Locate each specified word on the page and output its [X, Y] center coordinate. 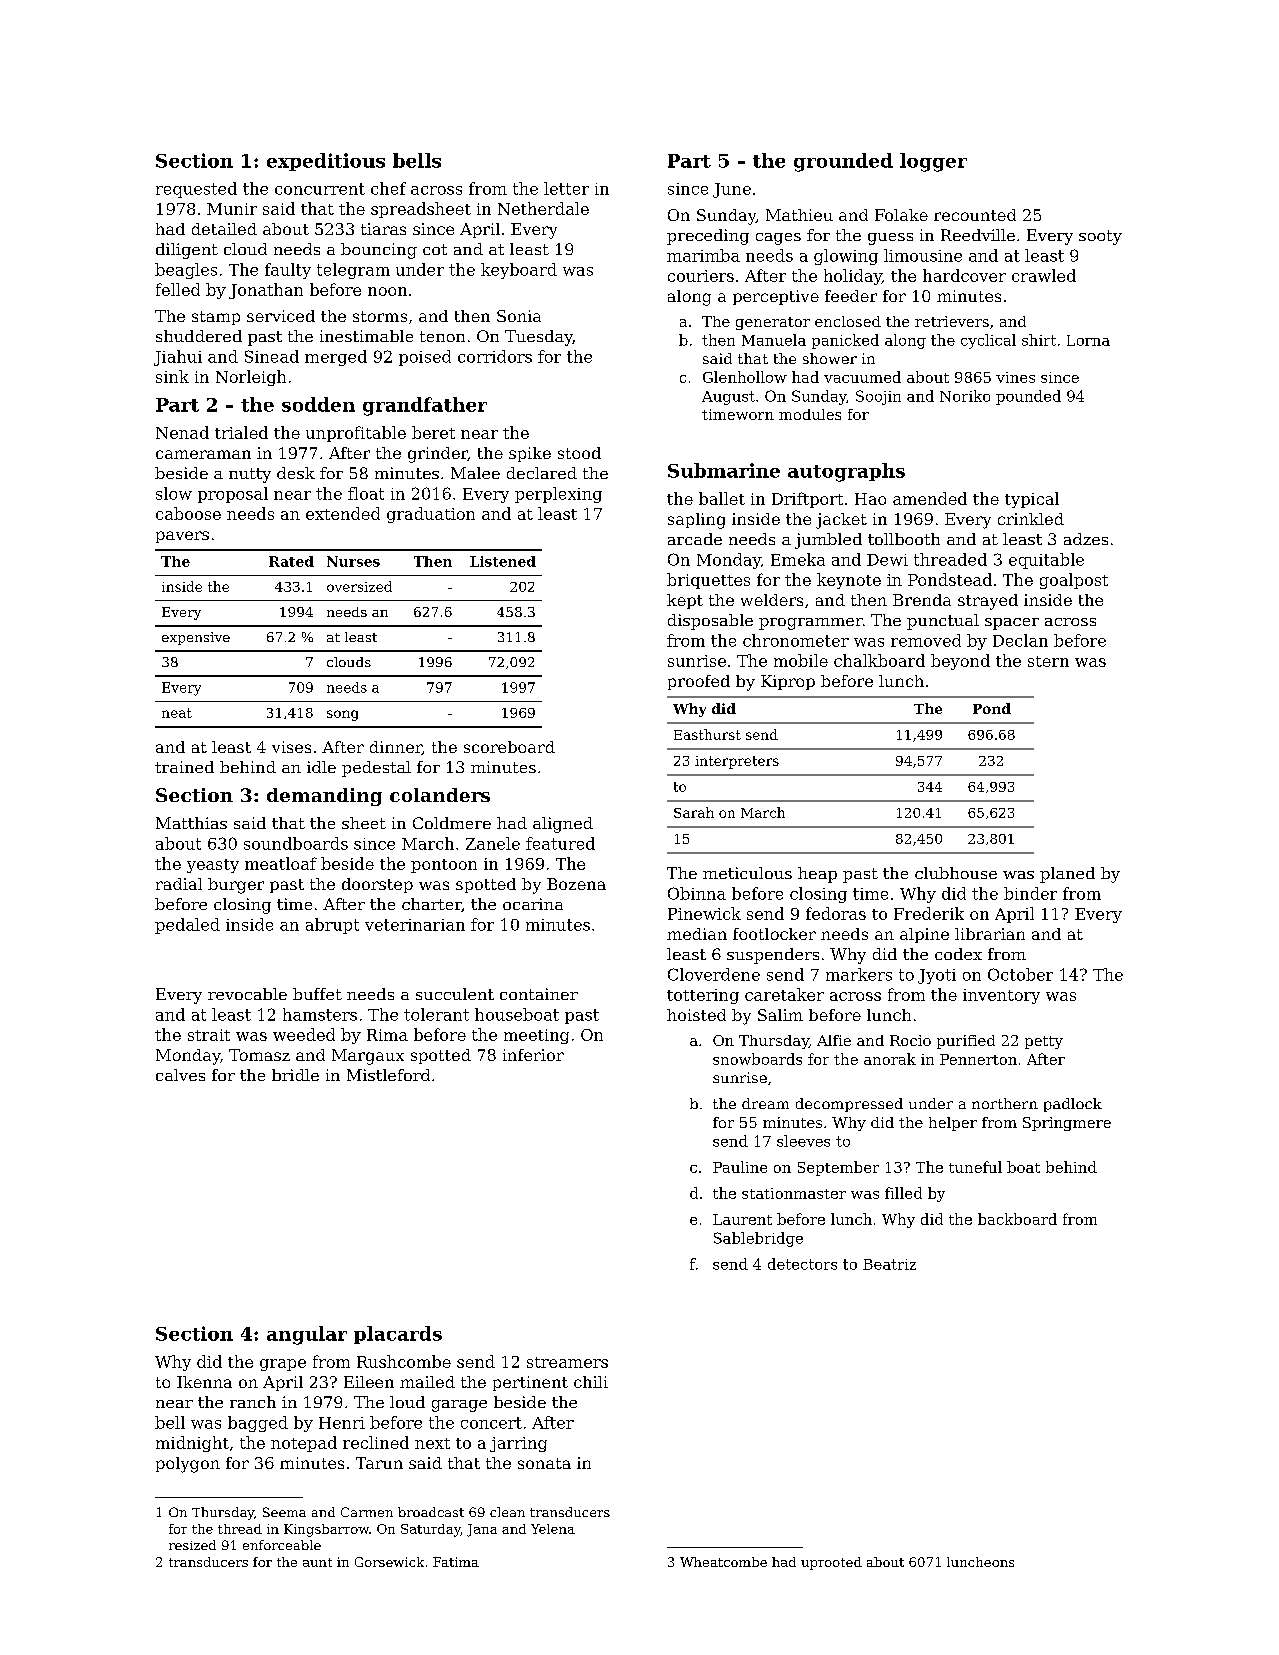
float [366, 493]
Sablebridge [758, 1239]
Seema [284, 1512]
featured [560, 843]
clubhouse [956, 873]
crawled [1044, 275]
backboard [1017, 1219]
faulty [288, 271]
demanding [324, 797]
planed [1067, 875]
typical [1032, 500]
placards [398, 1335]
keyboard [519, 271]
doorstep [377, 885]
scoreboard [509, 747]
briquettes [708, 581]
